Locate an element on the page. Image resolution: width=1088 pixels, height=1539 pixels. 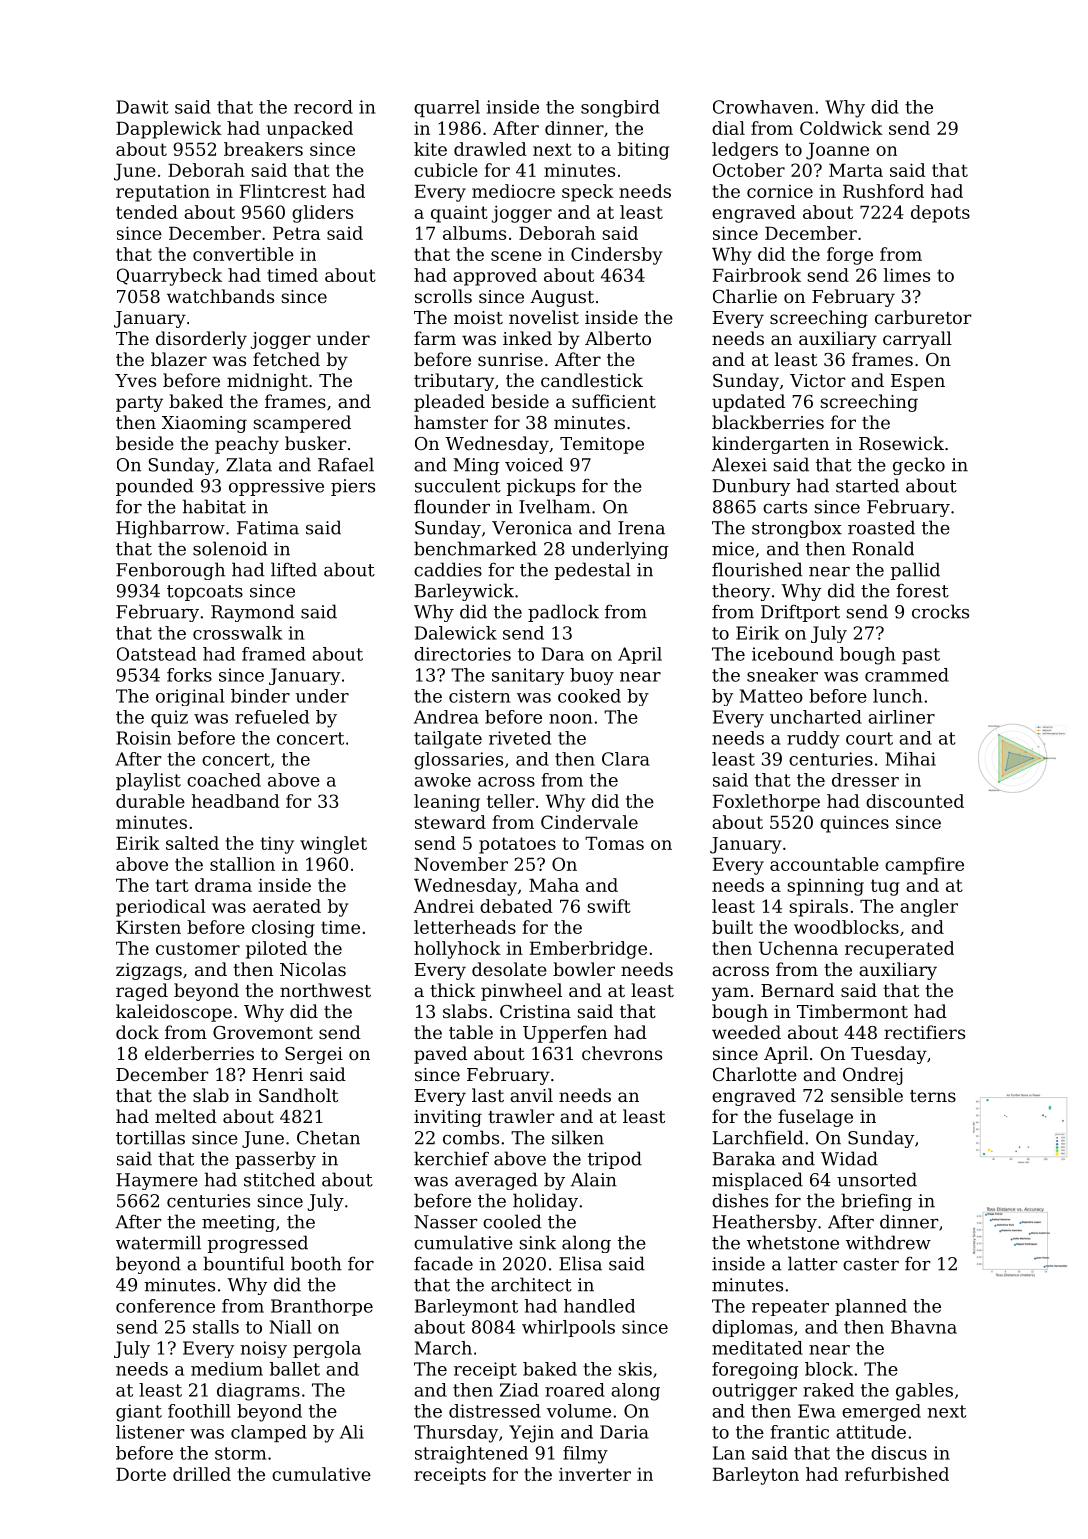
tributary is located at coordinates (454, 382).
